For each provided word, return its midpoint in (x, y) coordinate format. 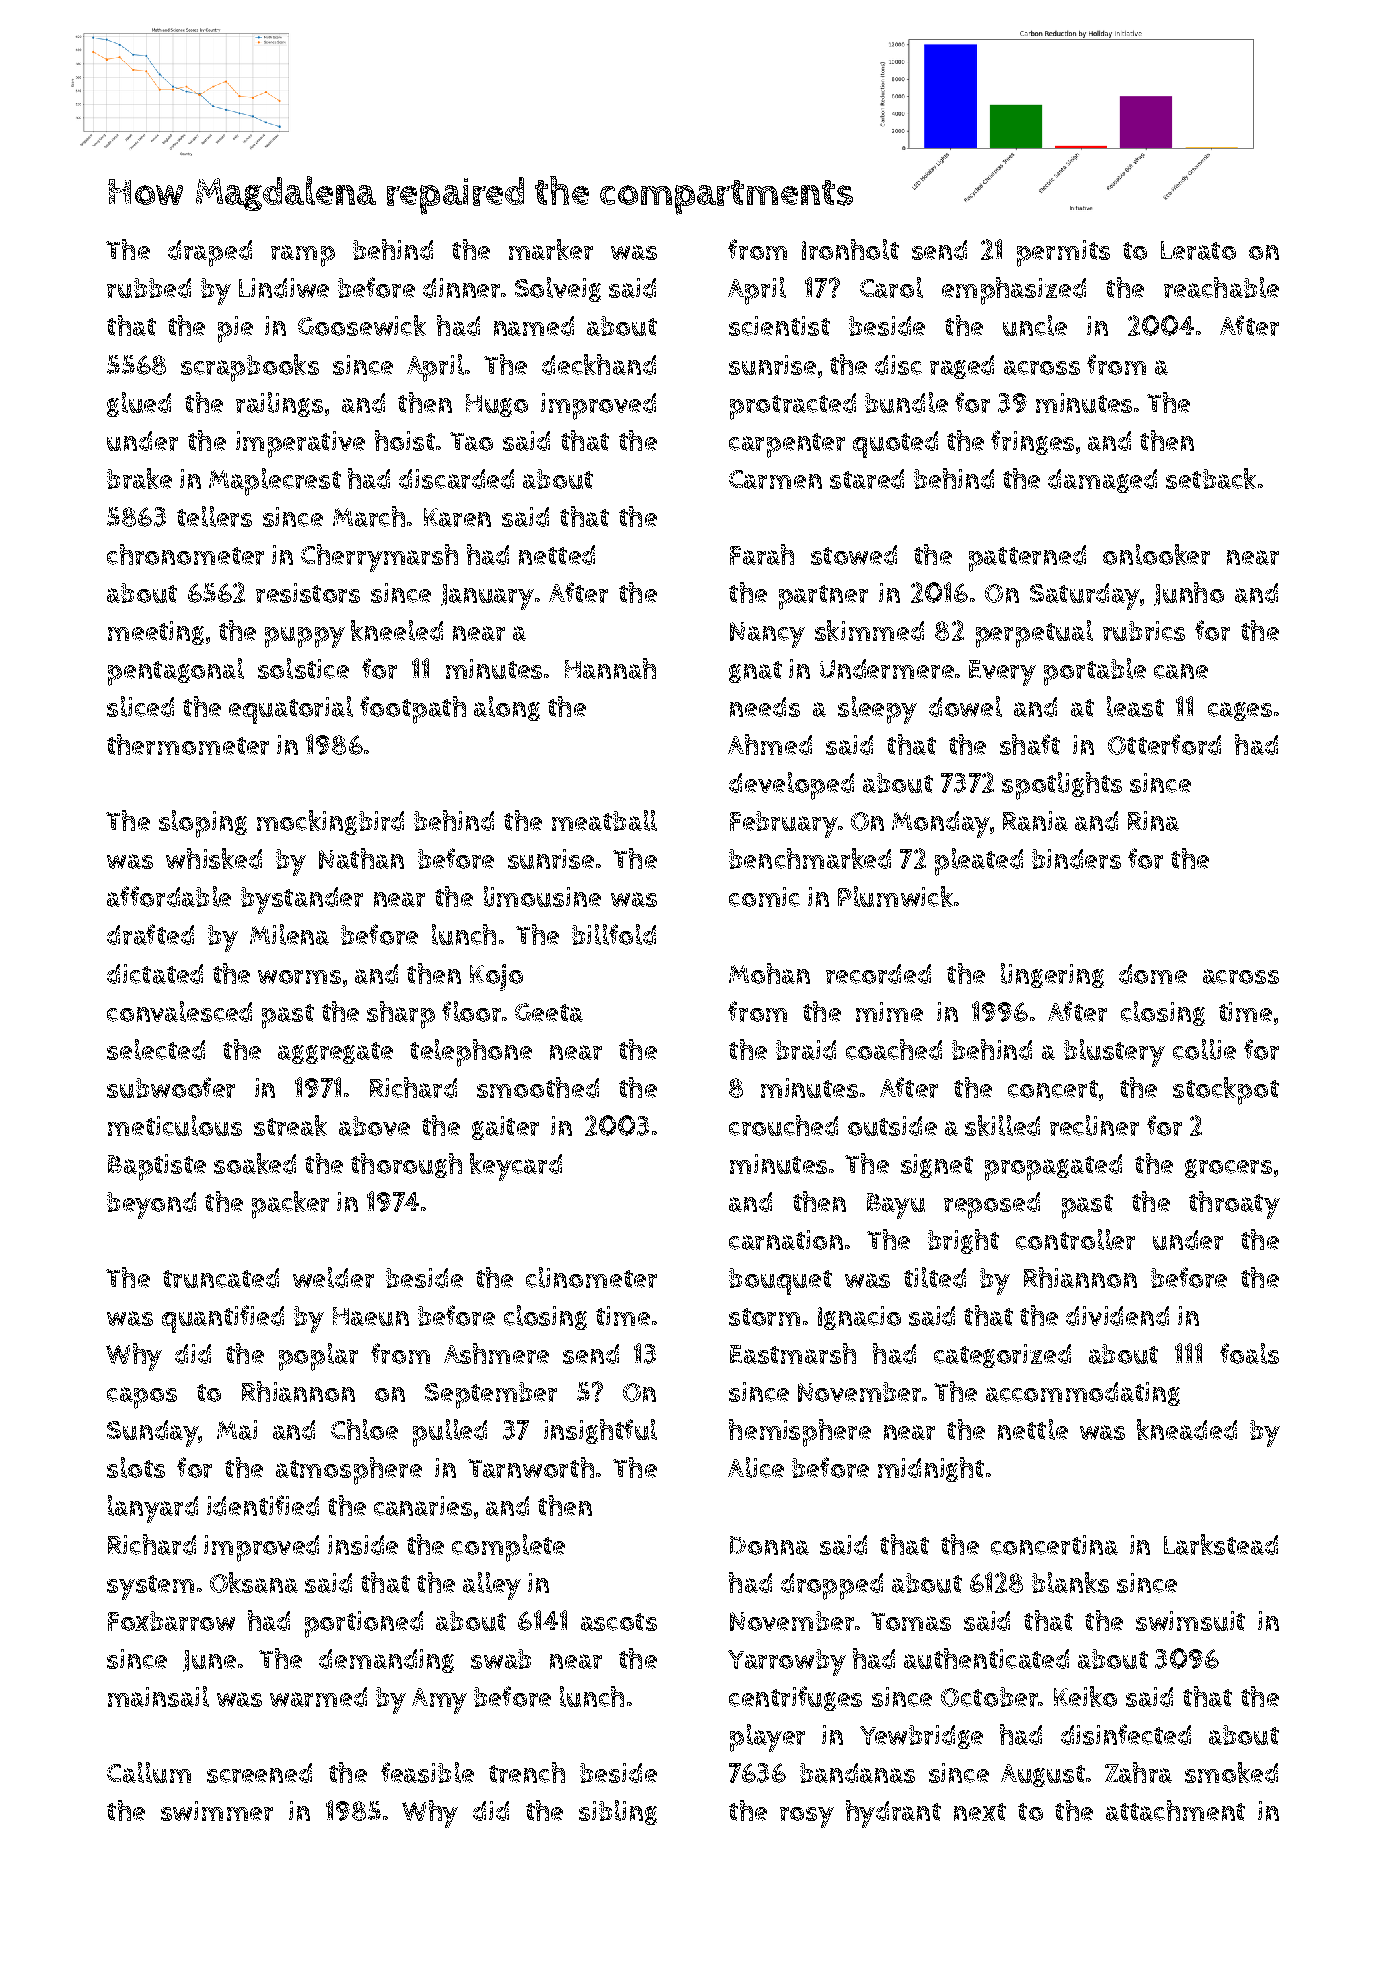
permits (1063, 253)
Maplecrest (275, 482)
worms (299, 977)
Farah (762, 554)
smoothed (538, 1087)
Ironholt (850, 249)
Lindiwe (284, 288)
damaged (1102, 481)
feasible (427, 1772)
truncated (221, 1278)
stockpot (1226, 1091)
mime (889, 1012)
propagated (1053, 1167)
